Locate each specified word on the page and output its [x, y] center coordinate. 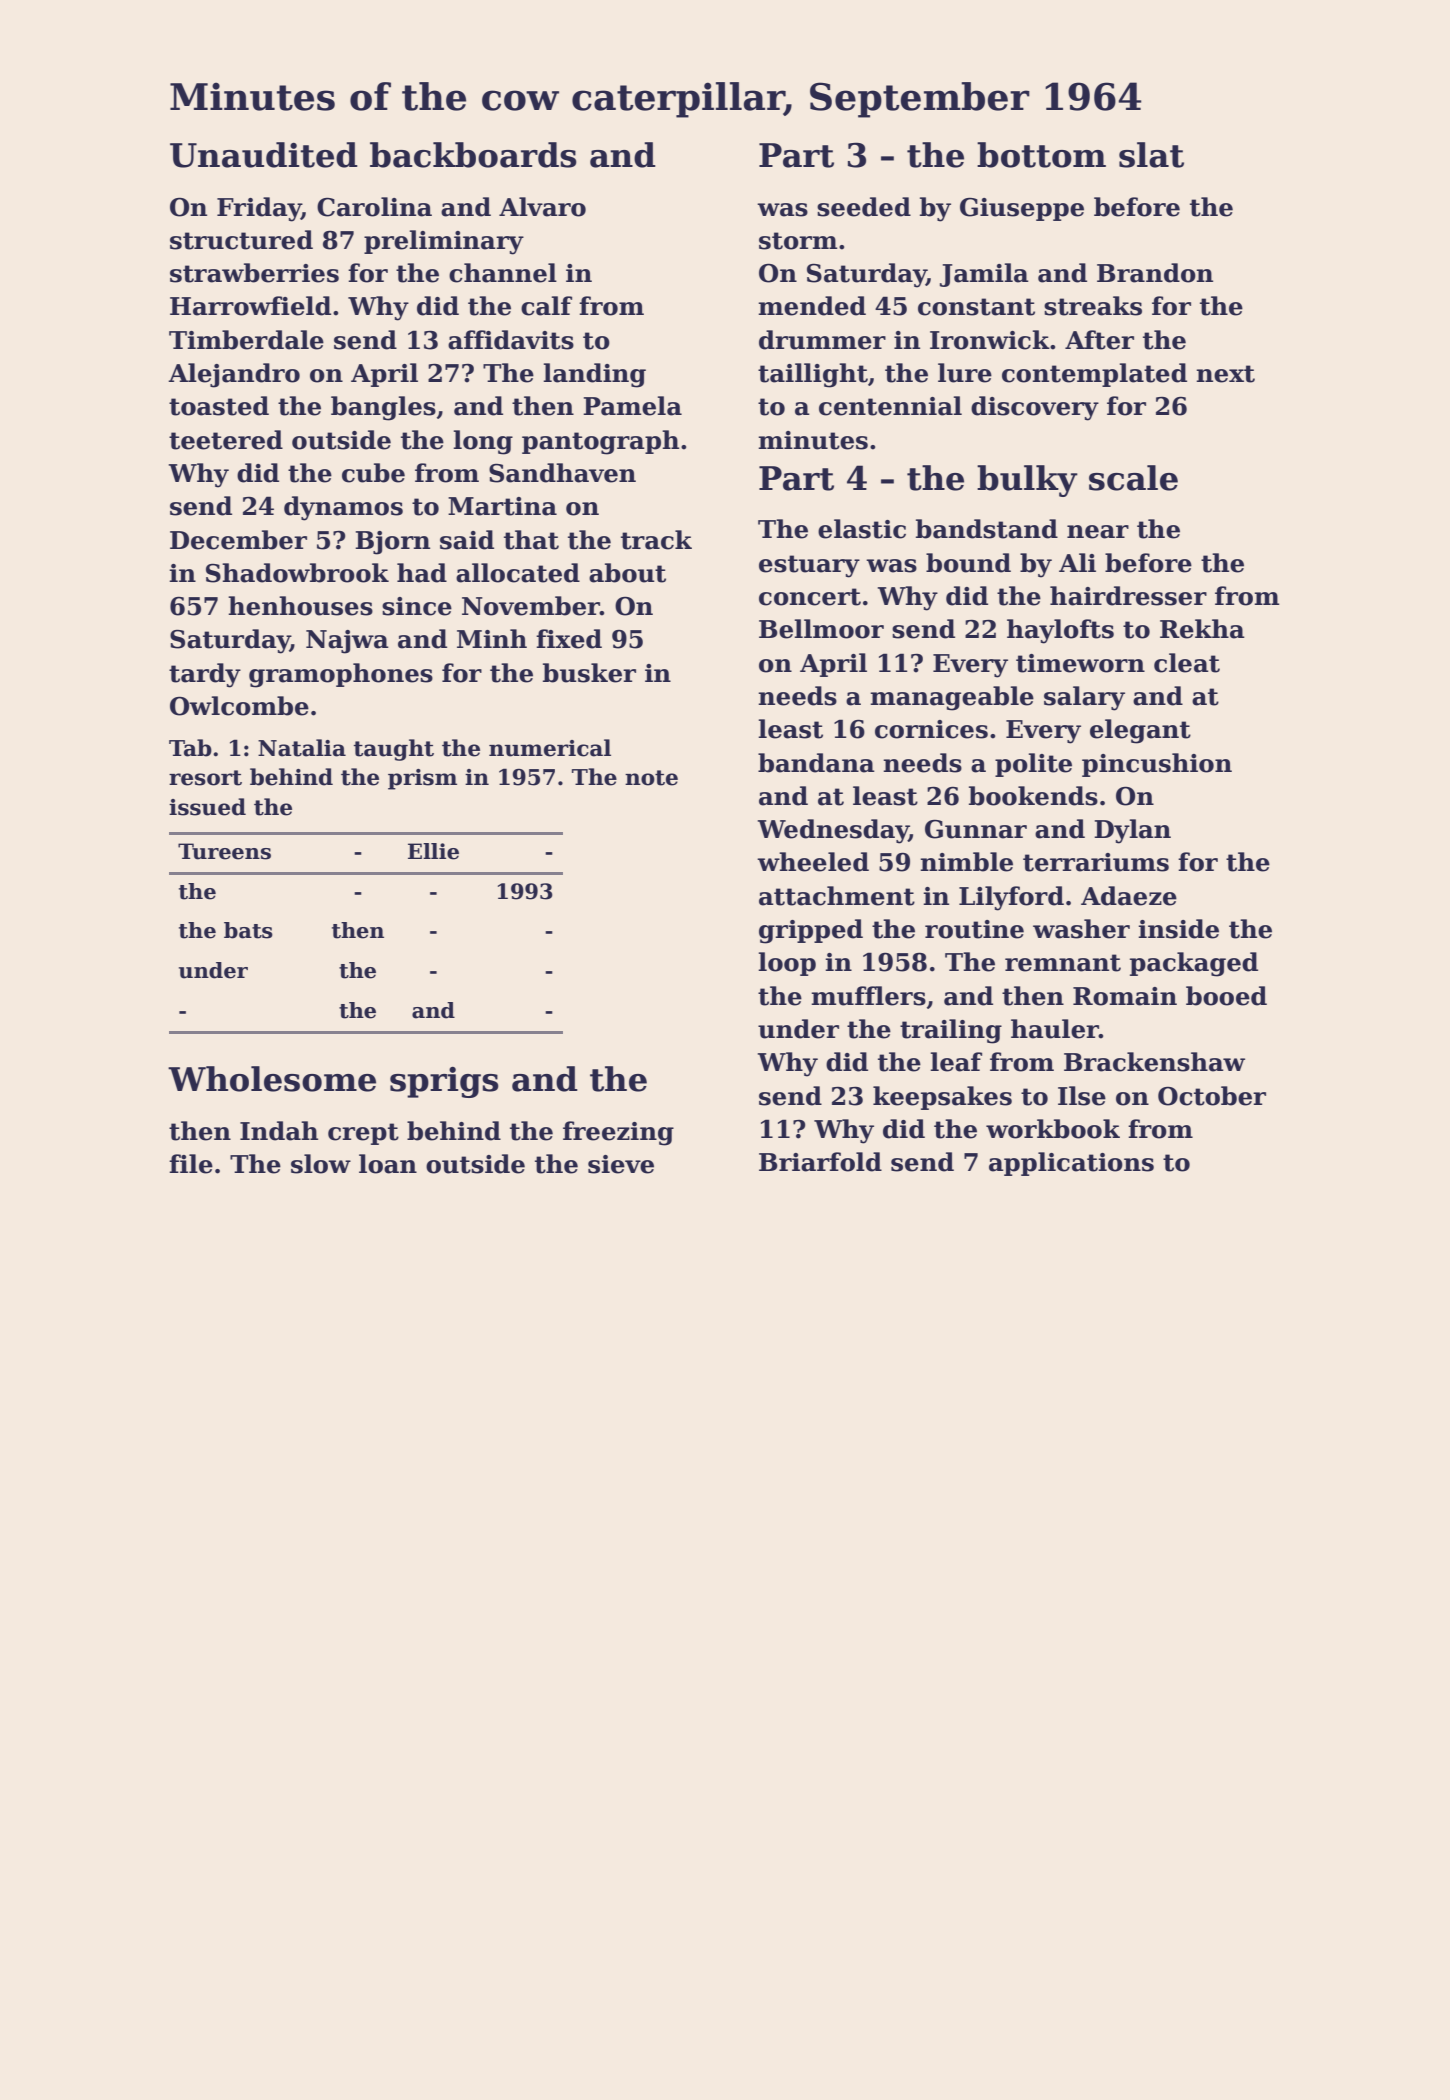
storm [798, 241]
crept [363, 1134]
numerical [550, 748]
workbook [1053, 1129]
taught [393, 750]
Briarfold [820, 1162]
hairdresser [1128, 596]
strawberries [254, 273]
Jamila [984, 275]
